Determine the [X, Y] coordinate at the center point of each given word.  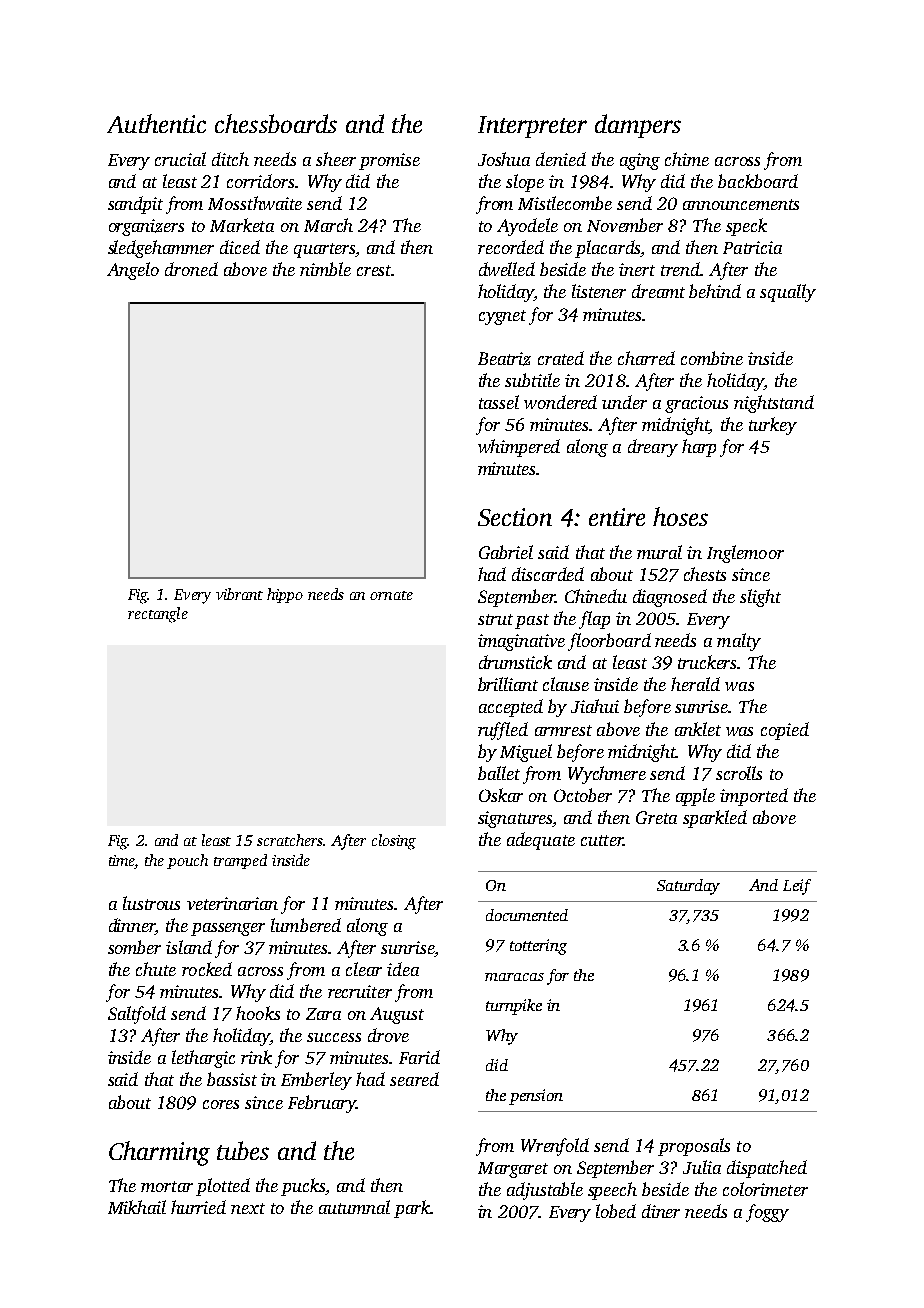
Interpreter [532, 127]
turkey [773, 426]
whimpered [519, 448]
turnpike [514, 1007]
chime [687, 159]
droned [191, 269]
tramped [240, 861]
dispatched [767, 1169]
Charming [159, 1153]
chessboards [276, 123]
